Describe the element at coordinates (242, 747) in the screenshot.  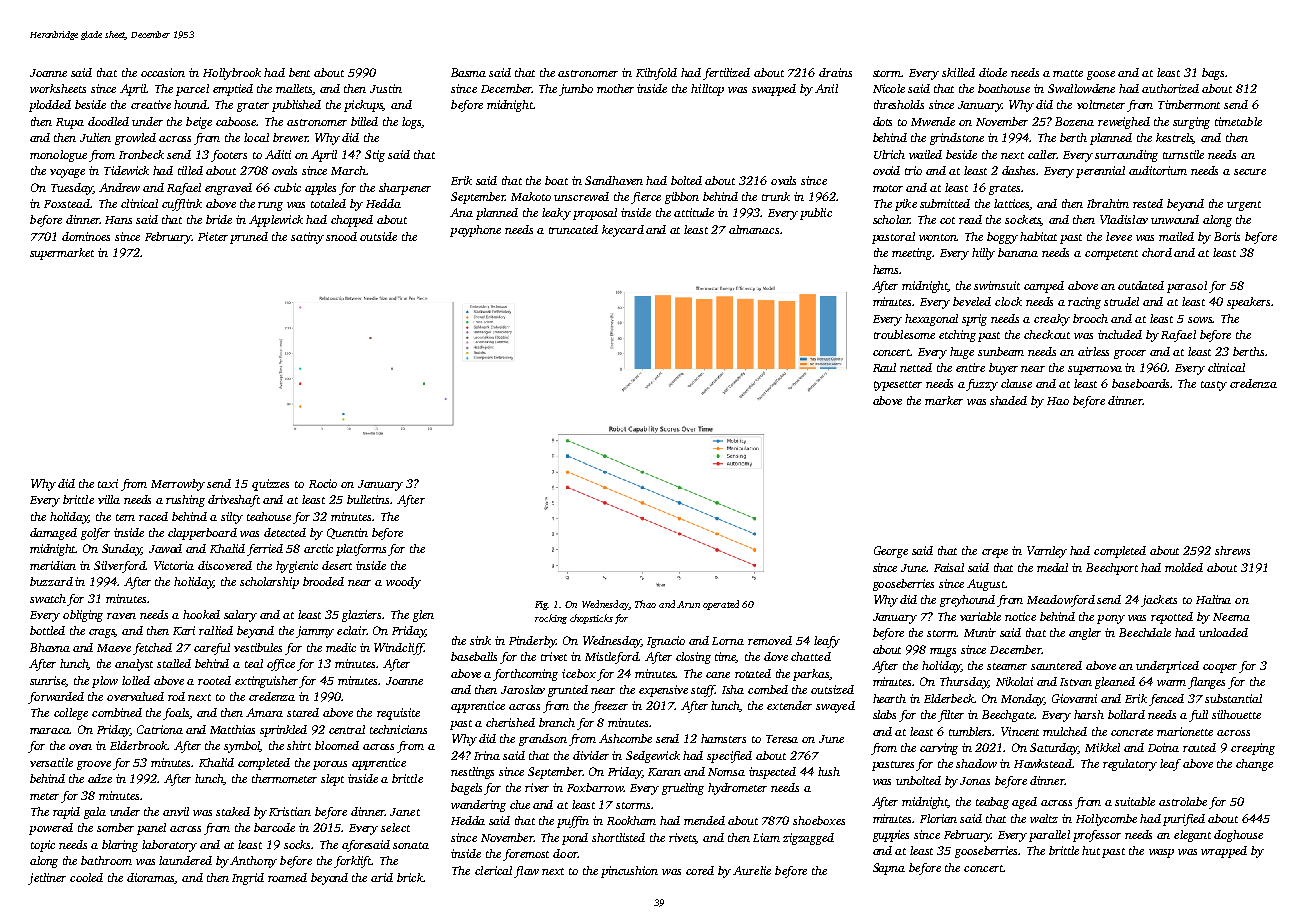
I see `symbol` at that location.
